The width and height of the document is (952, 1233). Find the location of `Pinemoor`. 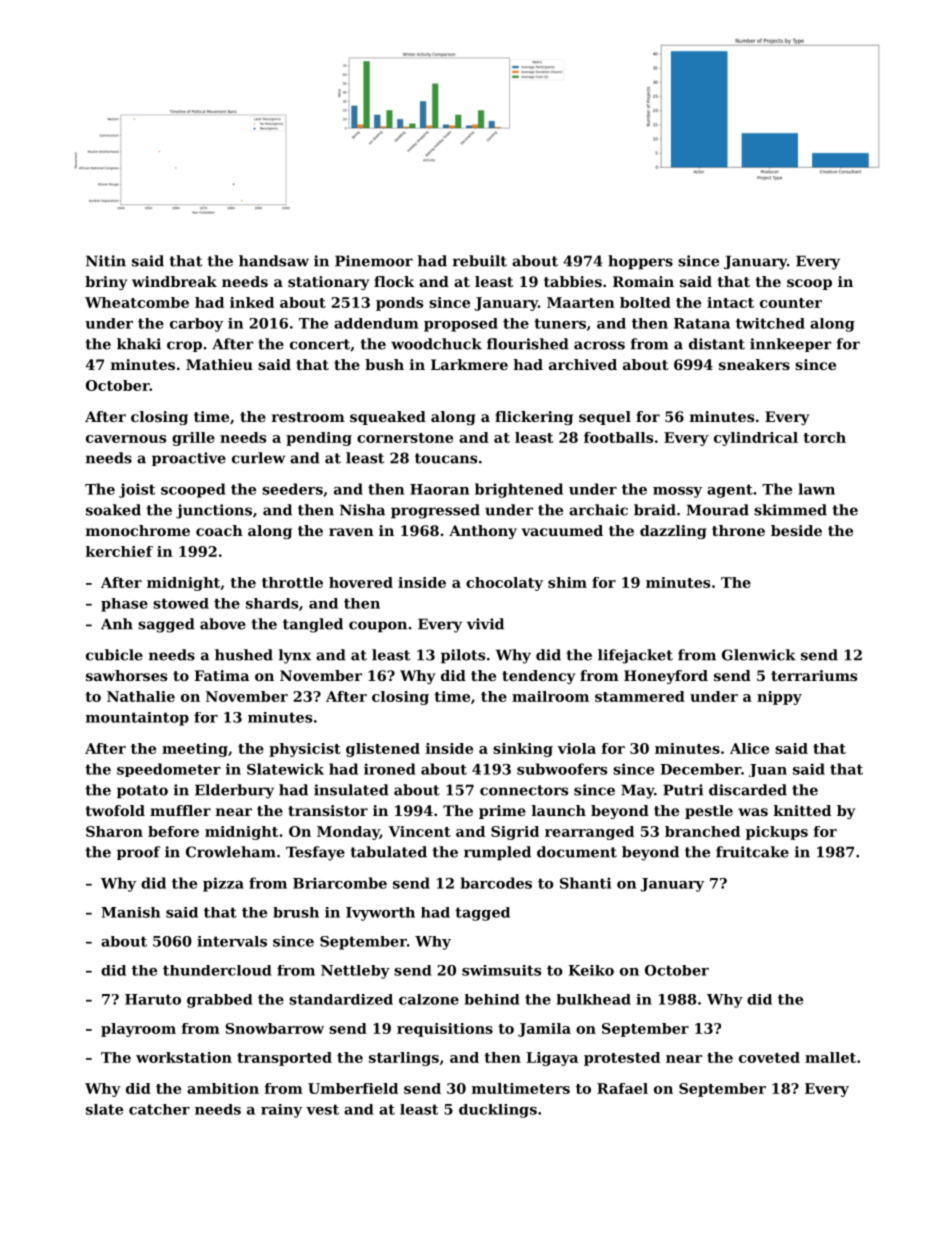

Pinemoor is located at coordinates (374, 261).
